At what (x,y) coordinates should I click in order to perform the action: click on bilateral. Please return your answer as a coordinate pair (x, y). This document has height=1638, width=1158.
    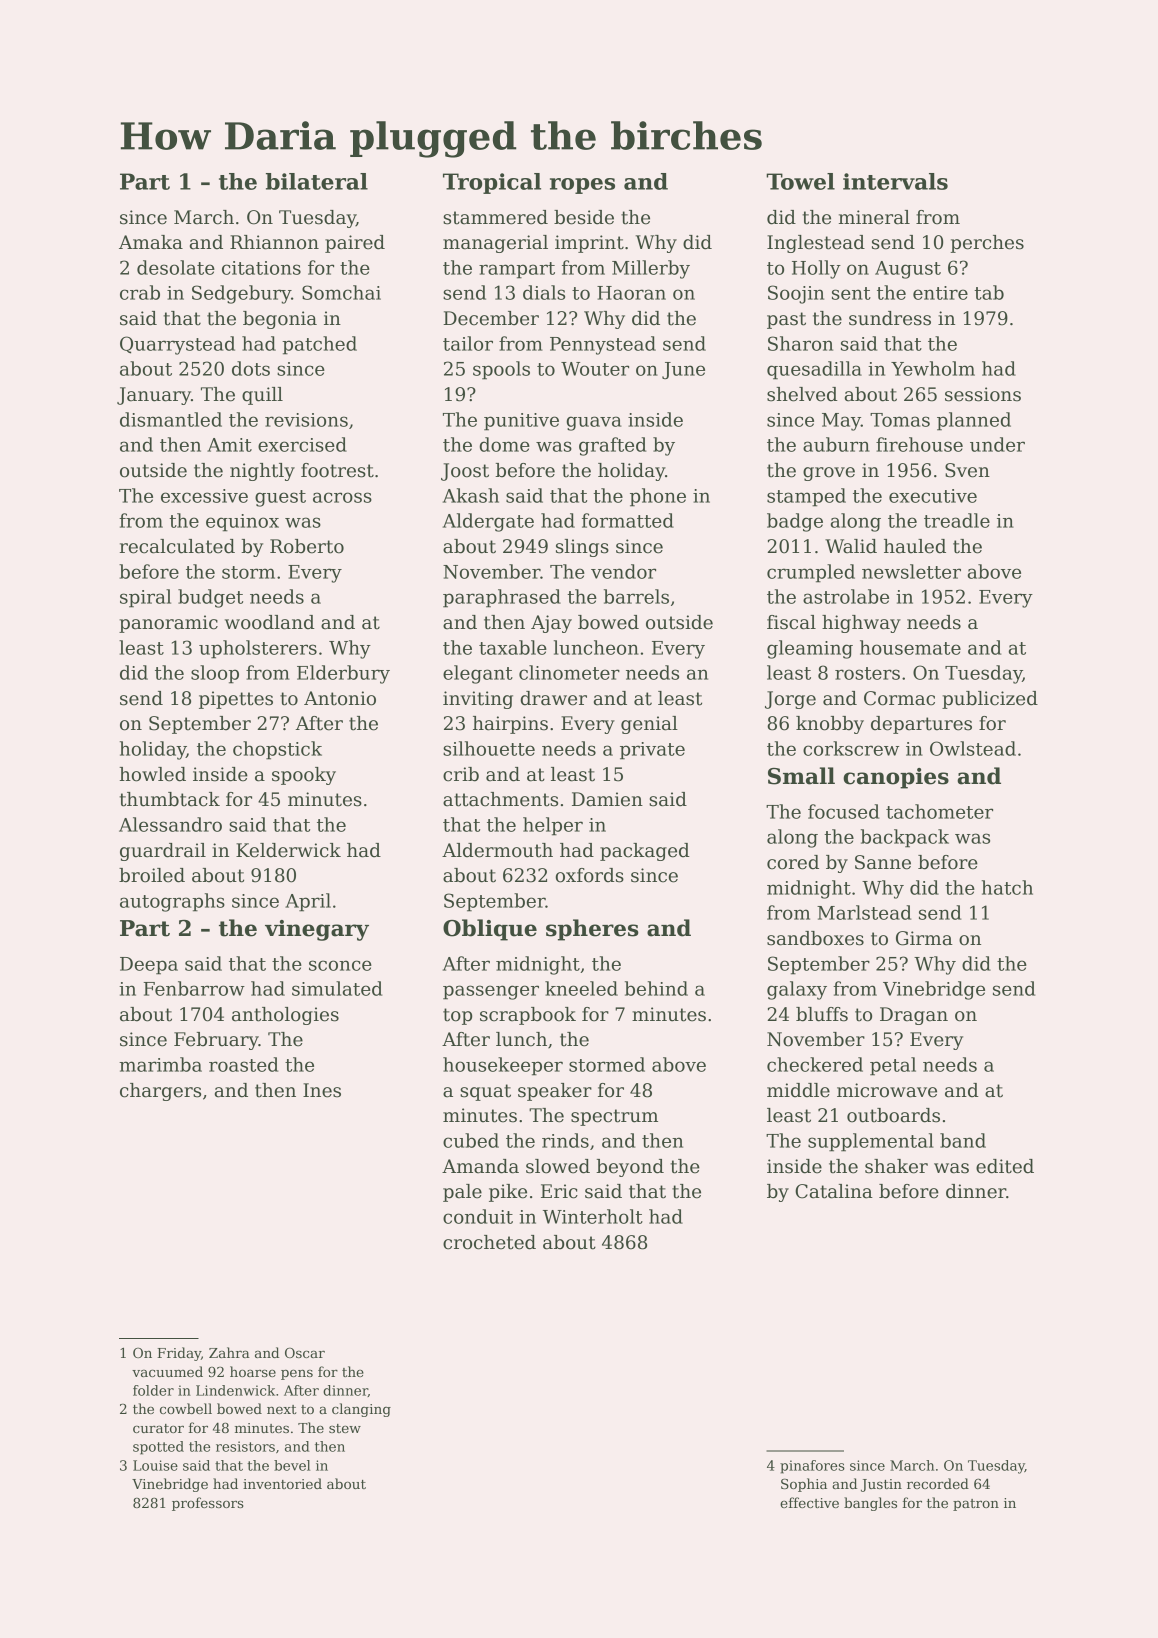
    Looking at the image, I should click on (317, 181).
